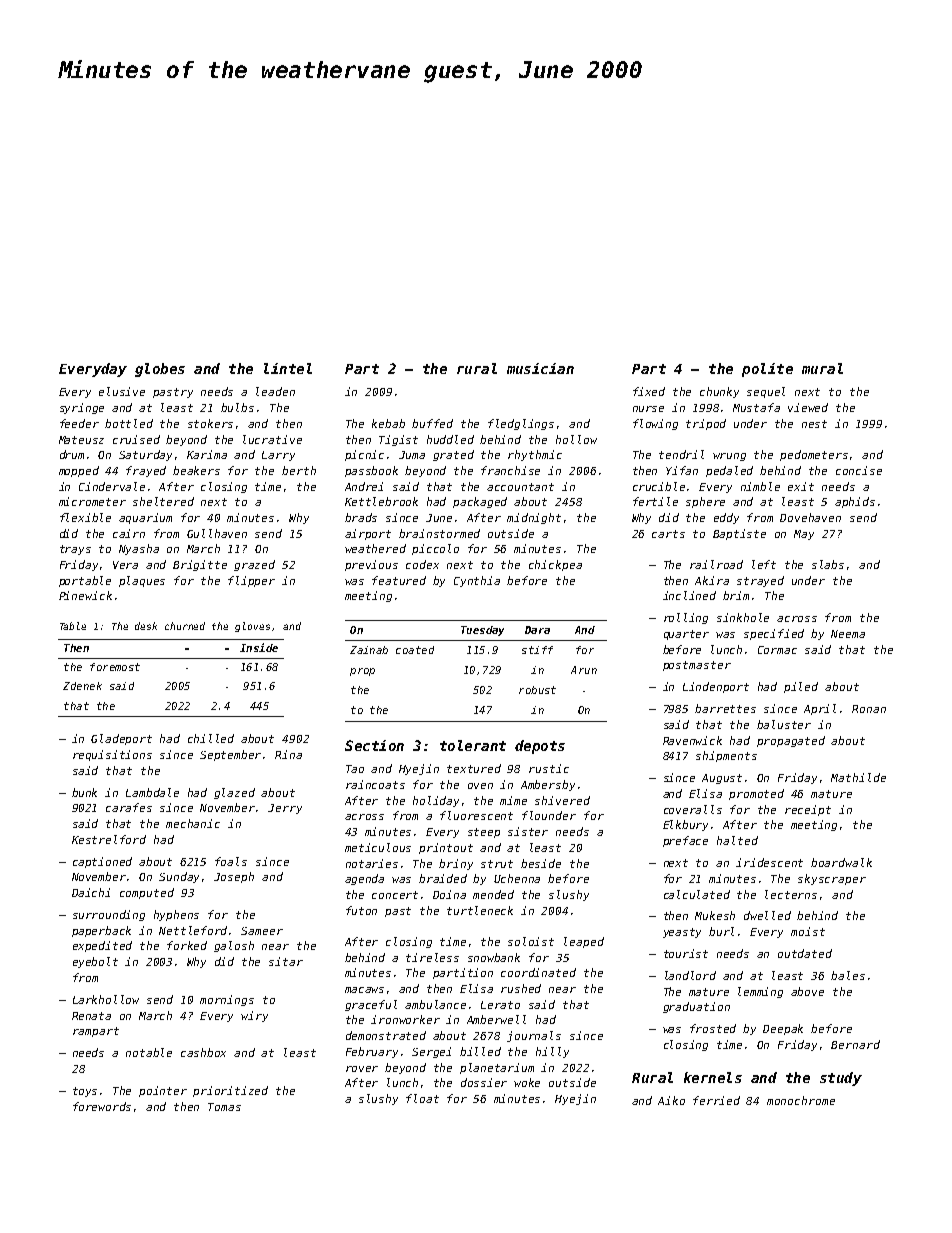  What do you see at coordinates (814, 455) in the image?
I see `pedometers` at bounding box center [814, 455].
